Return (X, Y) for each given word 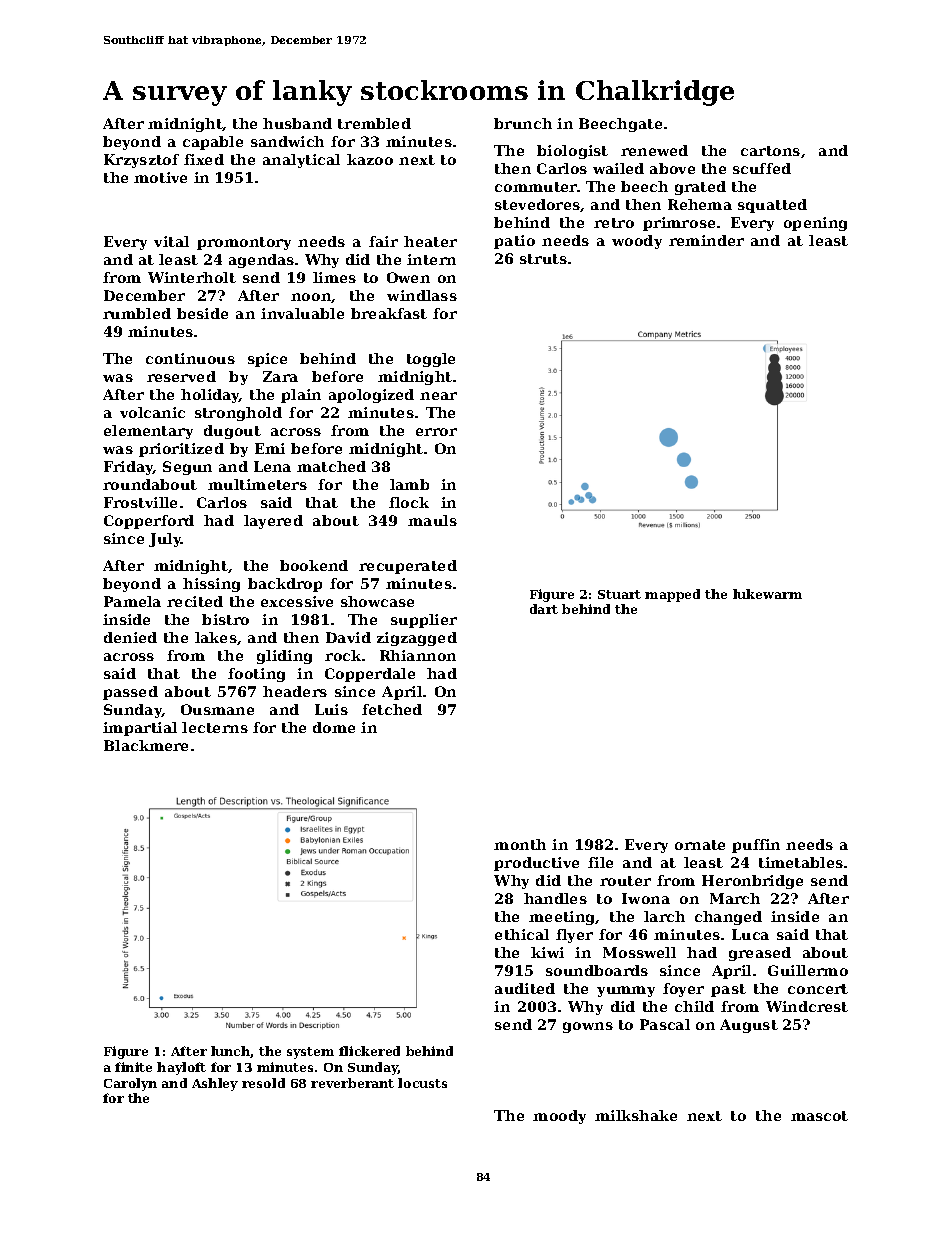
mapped (672, 595)
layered (273, 522)
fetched (392, 709)
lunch (231, 1052)
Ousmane (217, 709)
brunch (523, 123)
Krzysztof (141, 161)
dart (544, 609)
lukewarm (767, 594)
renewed (654, 150)
